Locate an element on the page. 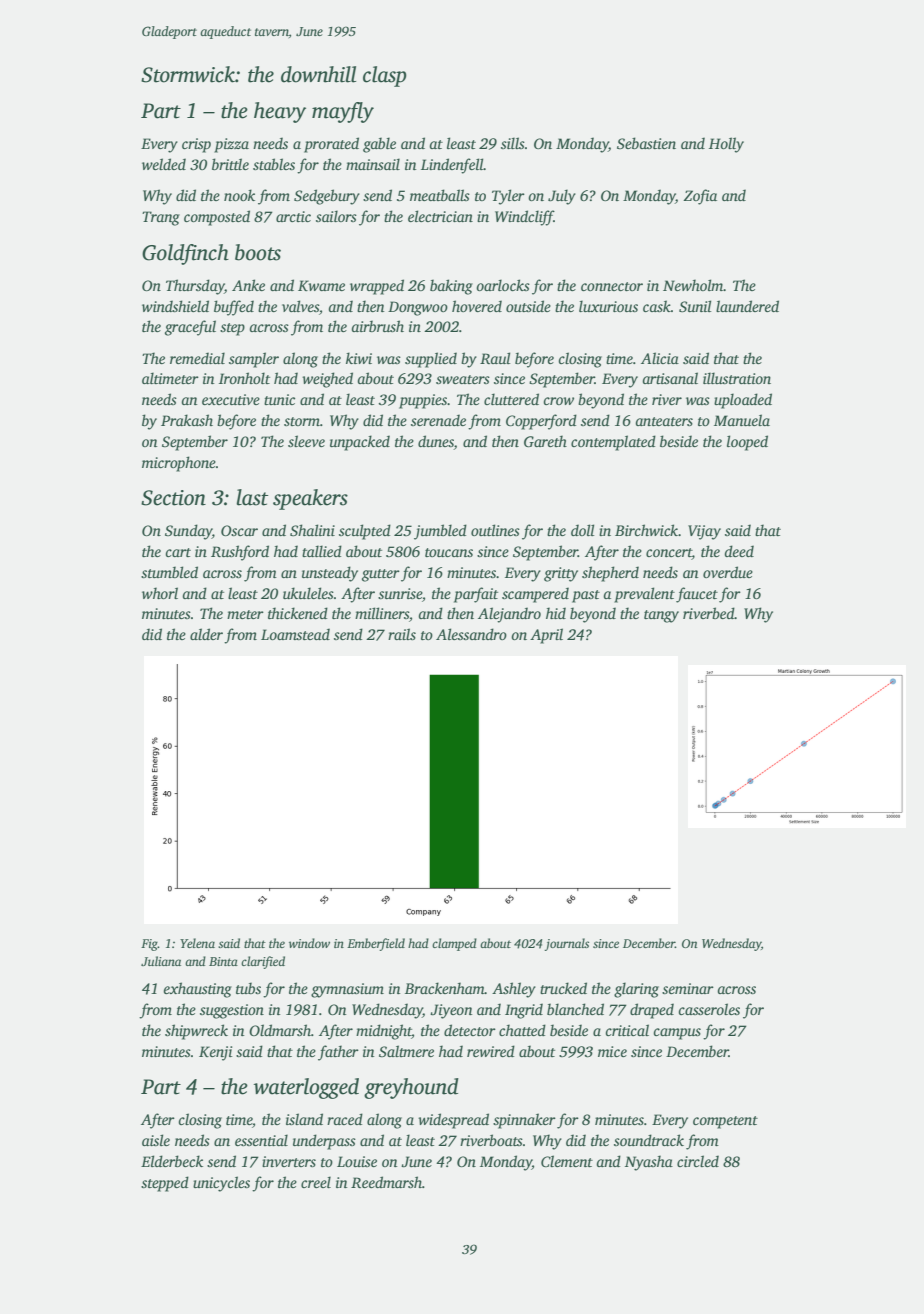  gritty is located at coordinates (561, 574).
